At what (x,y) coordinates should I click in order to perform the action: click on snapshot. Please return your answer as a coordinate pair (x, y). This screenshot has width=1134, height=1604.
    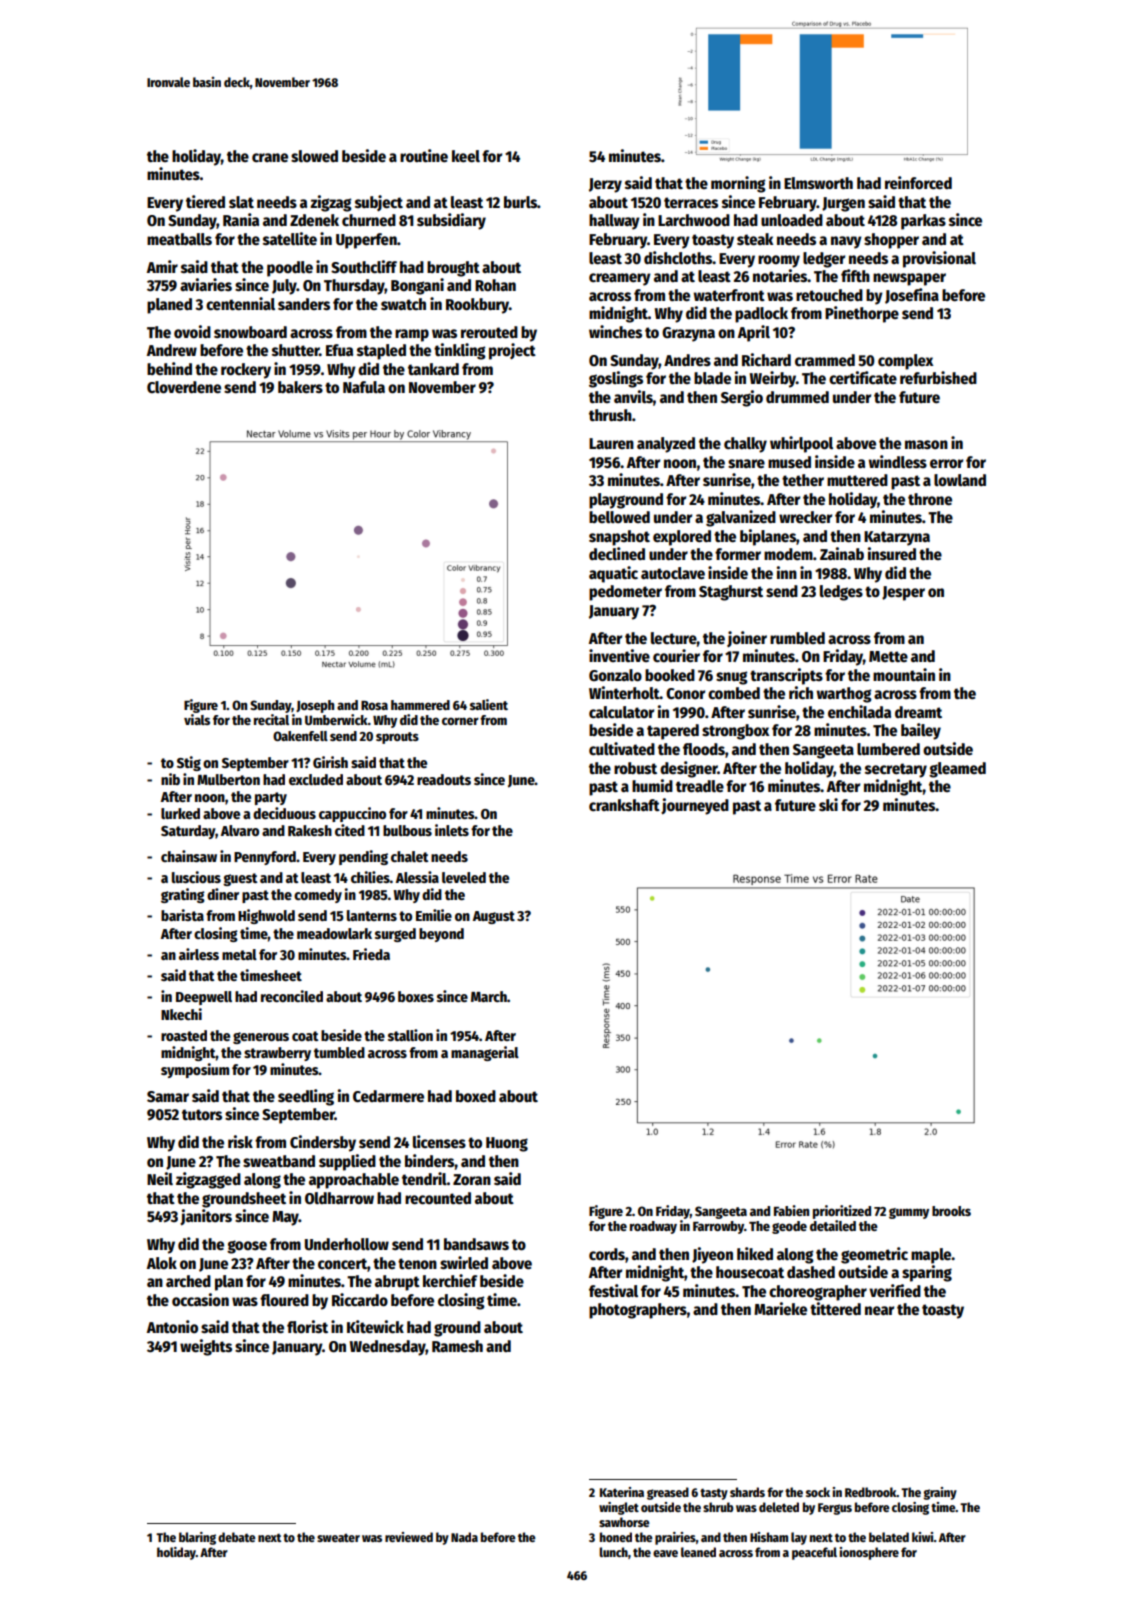
    Looking at the image, I should click on (619, 538).
